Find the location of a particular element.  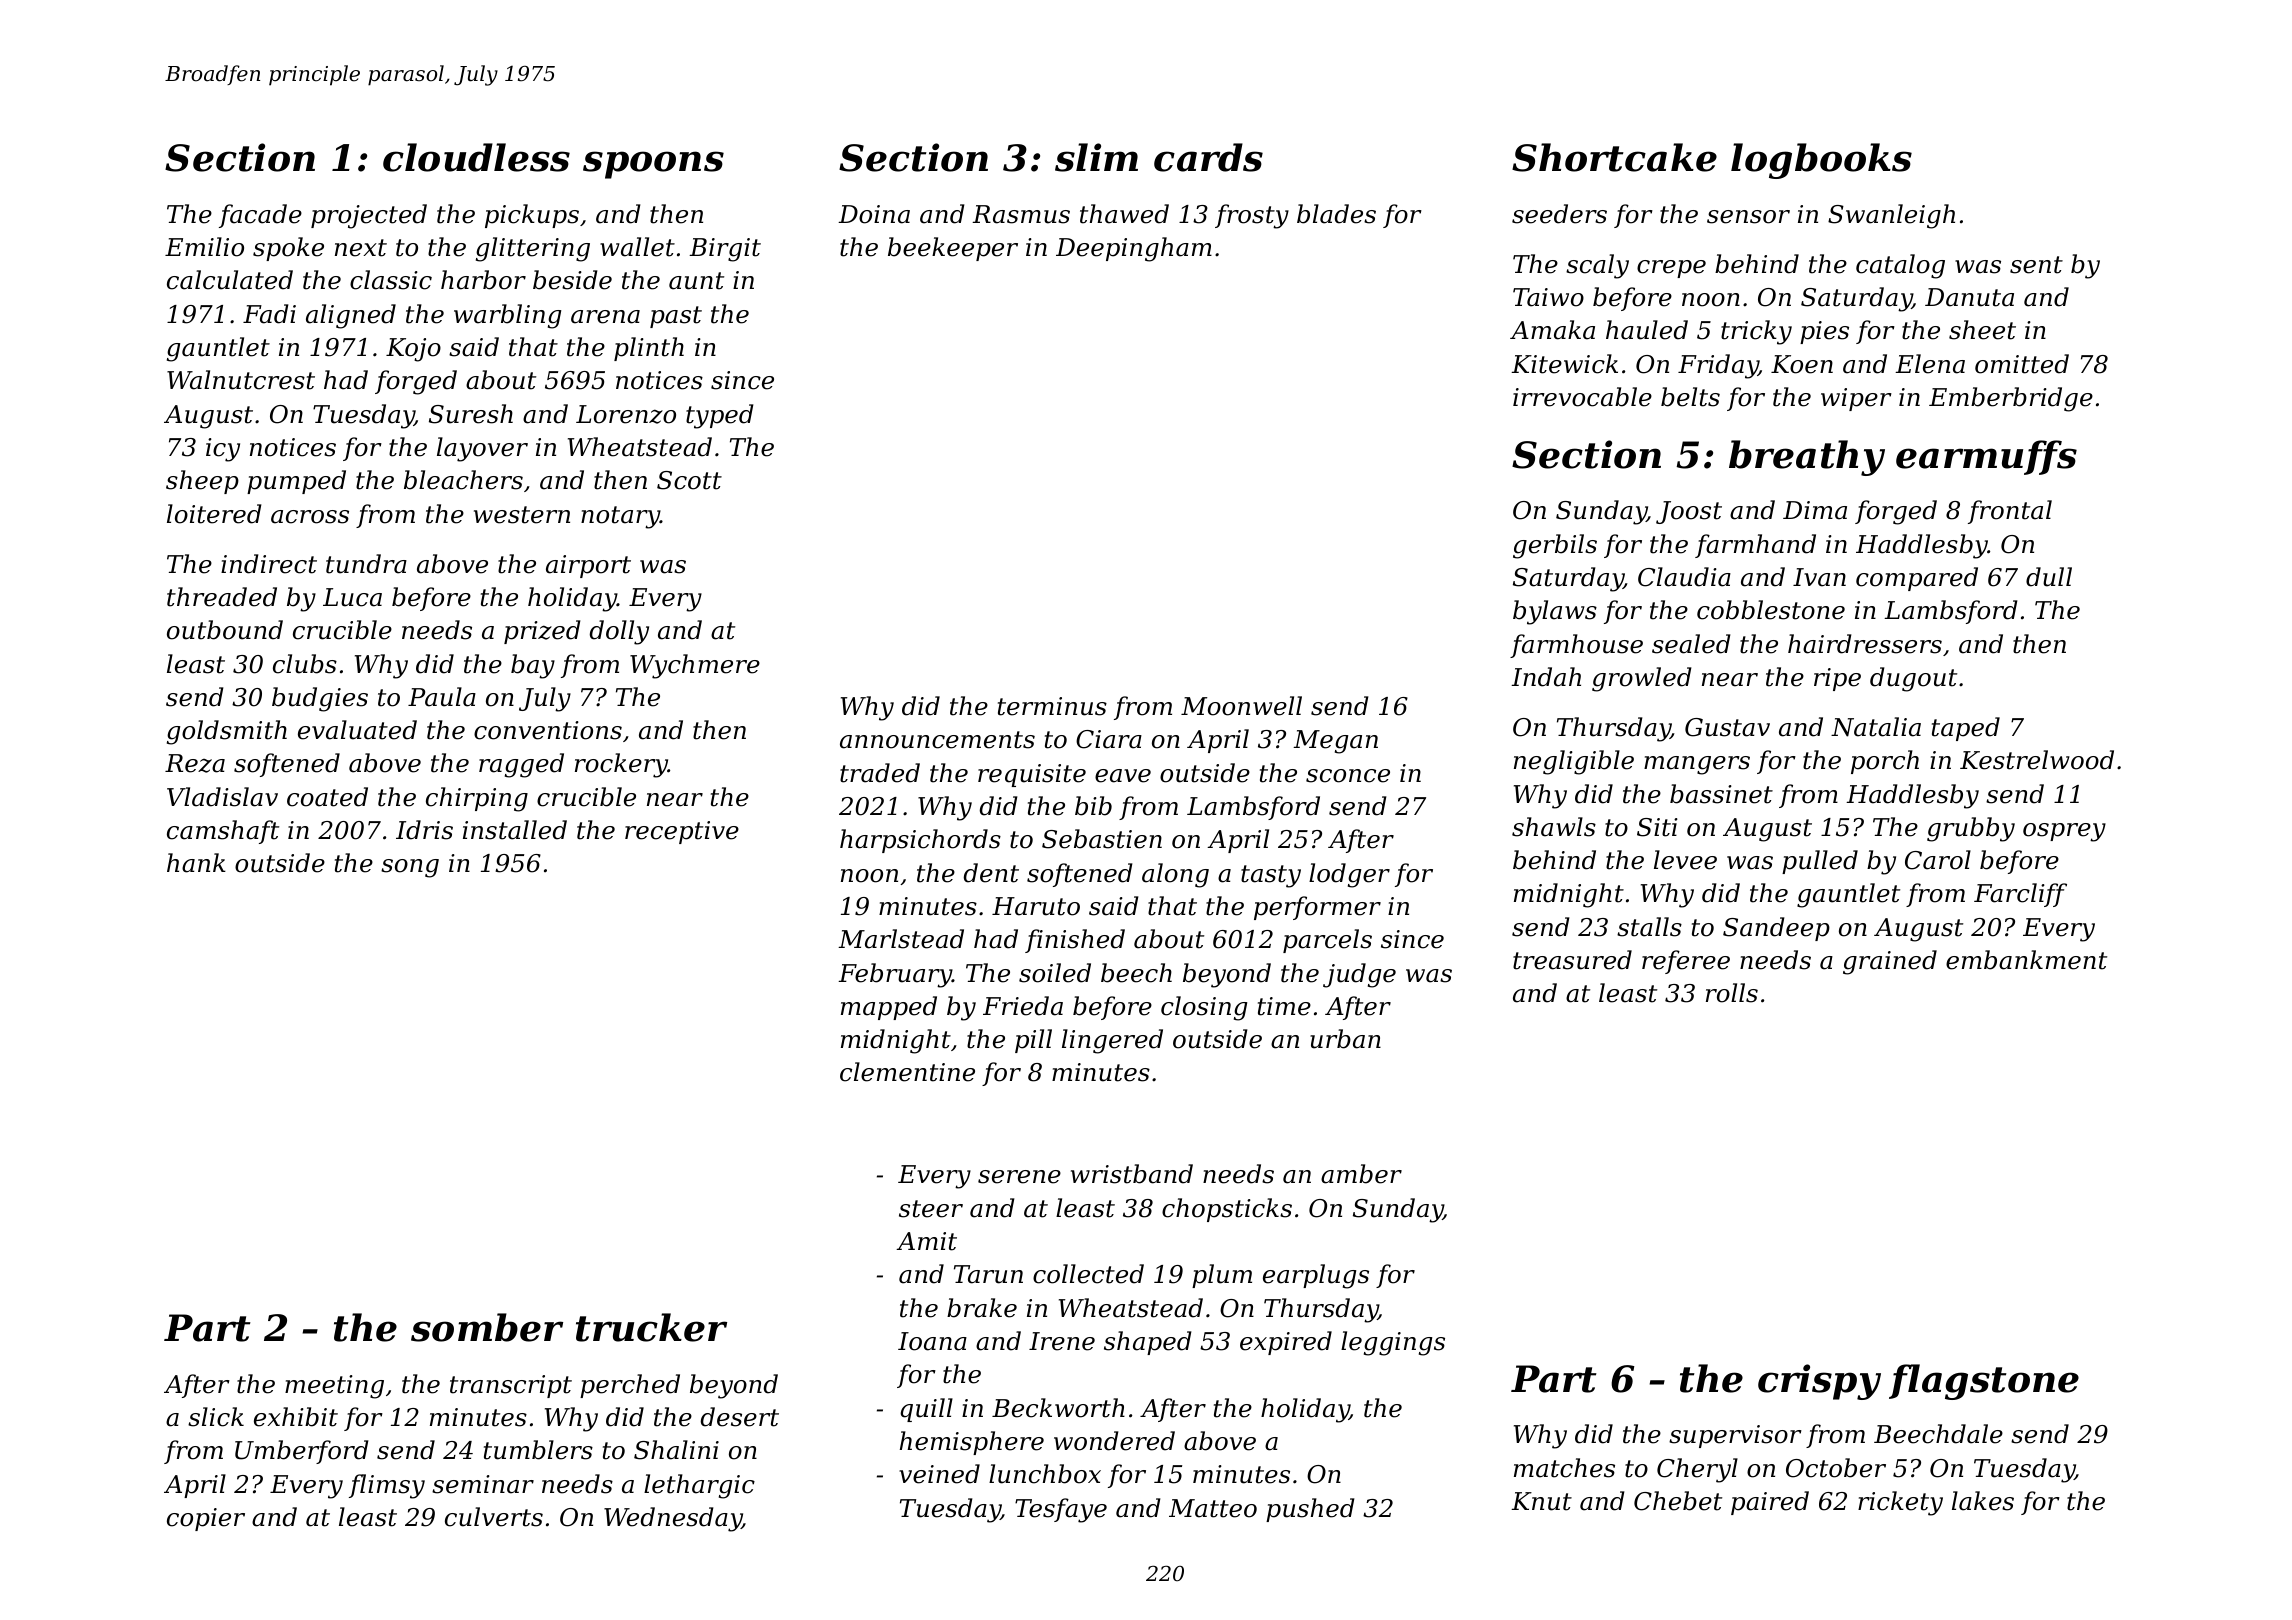

gerbils is located at coordinates (1555, 546).
